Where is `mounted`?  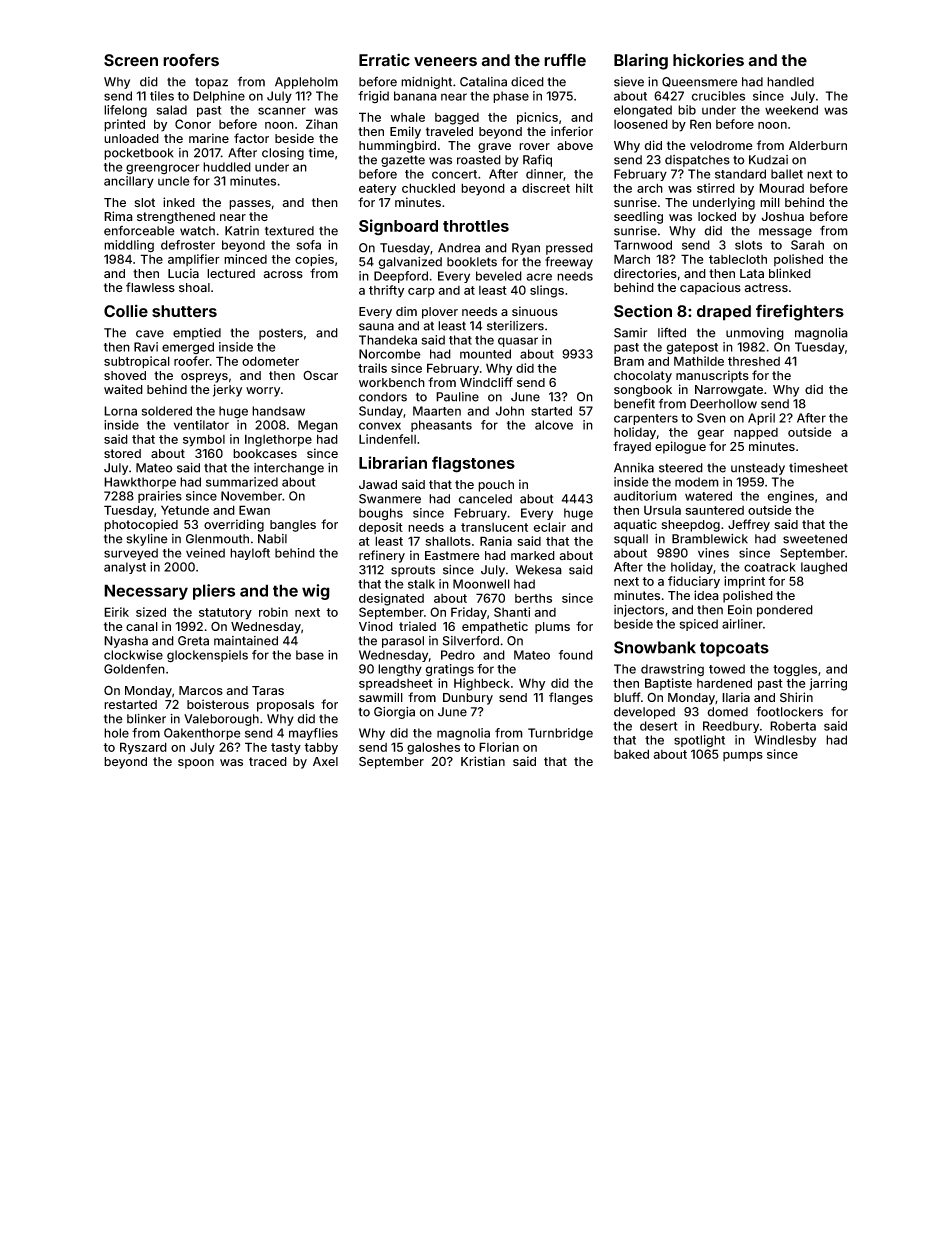 mounted is located at coordinates (485, 354).
